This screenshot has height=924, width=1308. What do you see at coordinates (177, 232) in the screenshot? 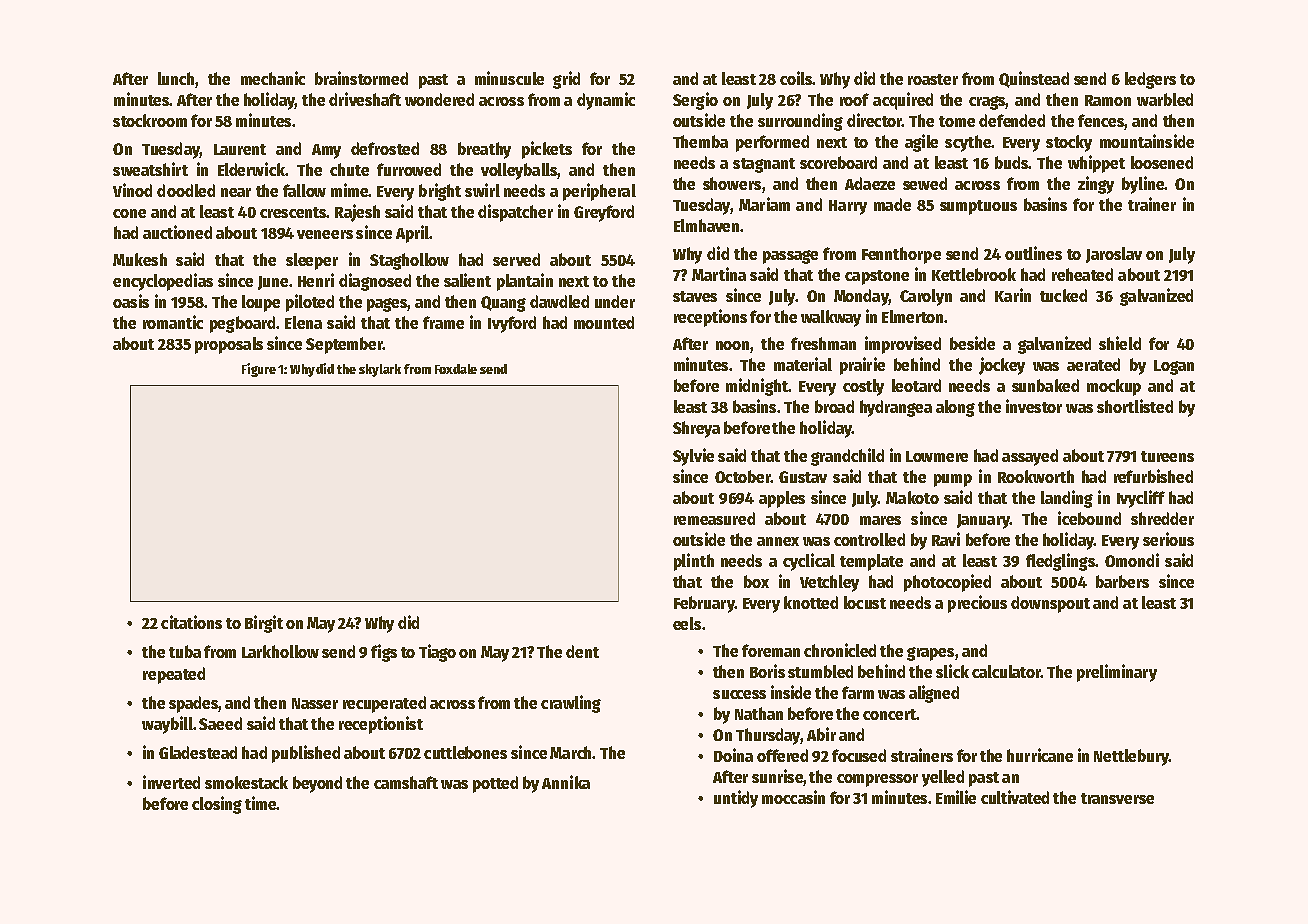
I see `auctioned` at bounding box center [177, 232].
